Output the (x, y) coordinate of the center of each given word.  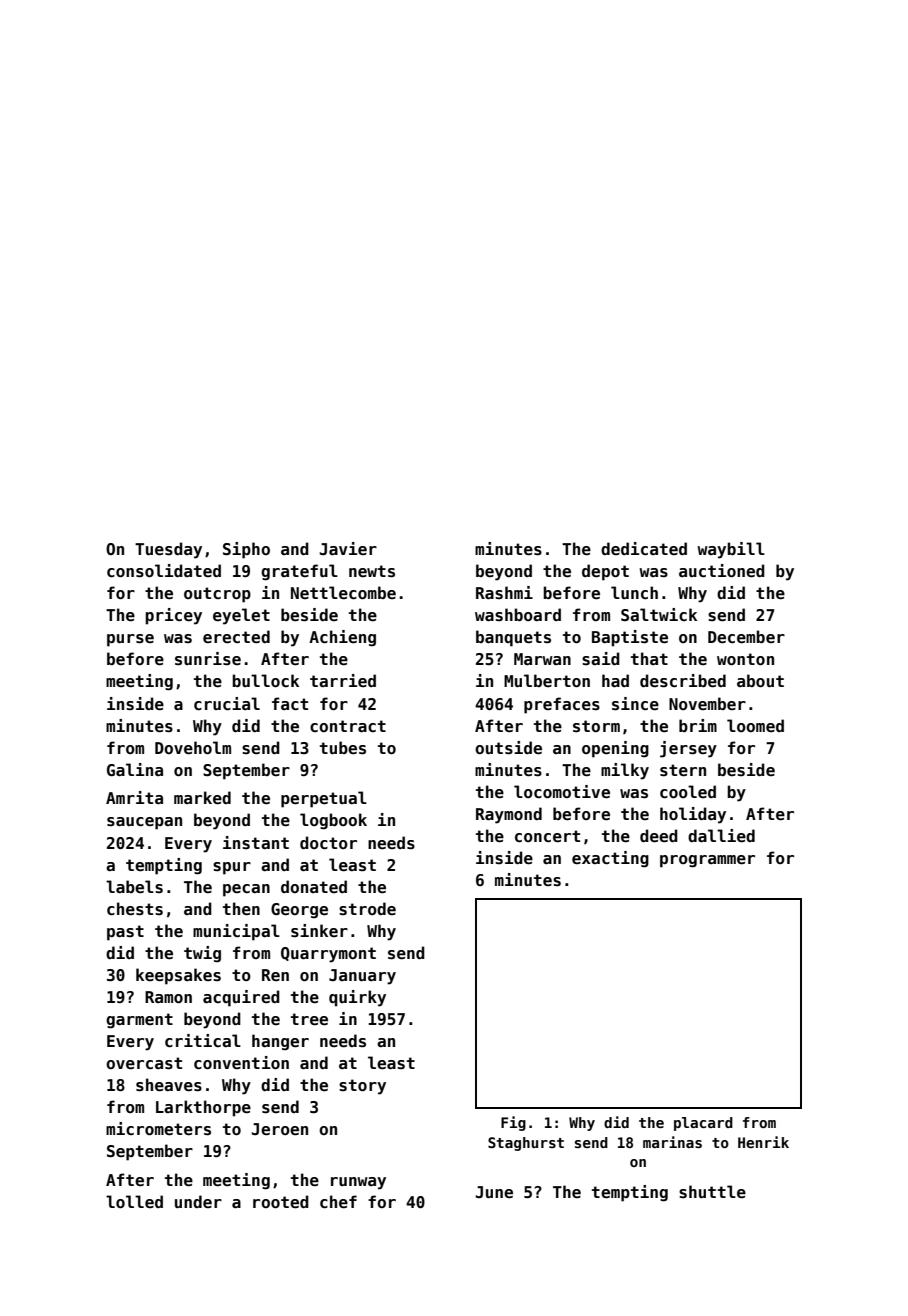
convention (241, 1063)
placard (703, 1124)
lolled (134, 1201)
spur (232, 868)
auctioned (722, 571)
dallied (721, 836)
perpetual (324, 799)
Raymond (509, 815)
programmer (707, 861)
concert (547, 836)
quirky (357, 998)
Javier (348, 548)
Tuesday (168, 550)
